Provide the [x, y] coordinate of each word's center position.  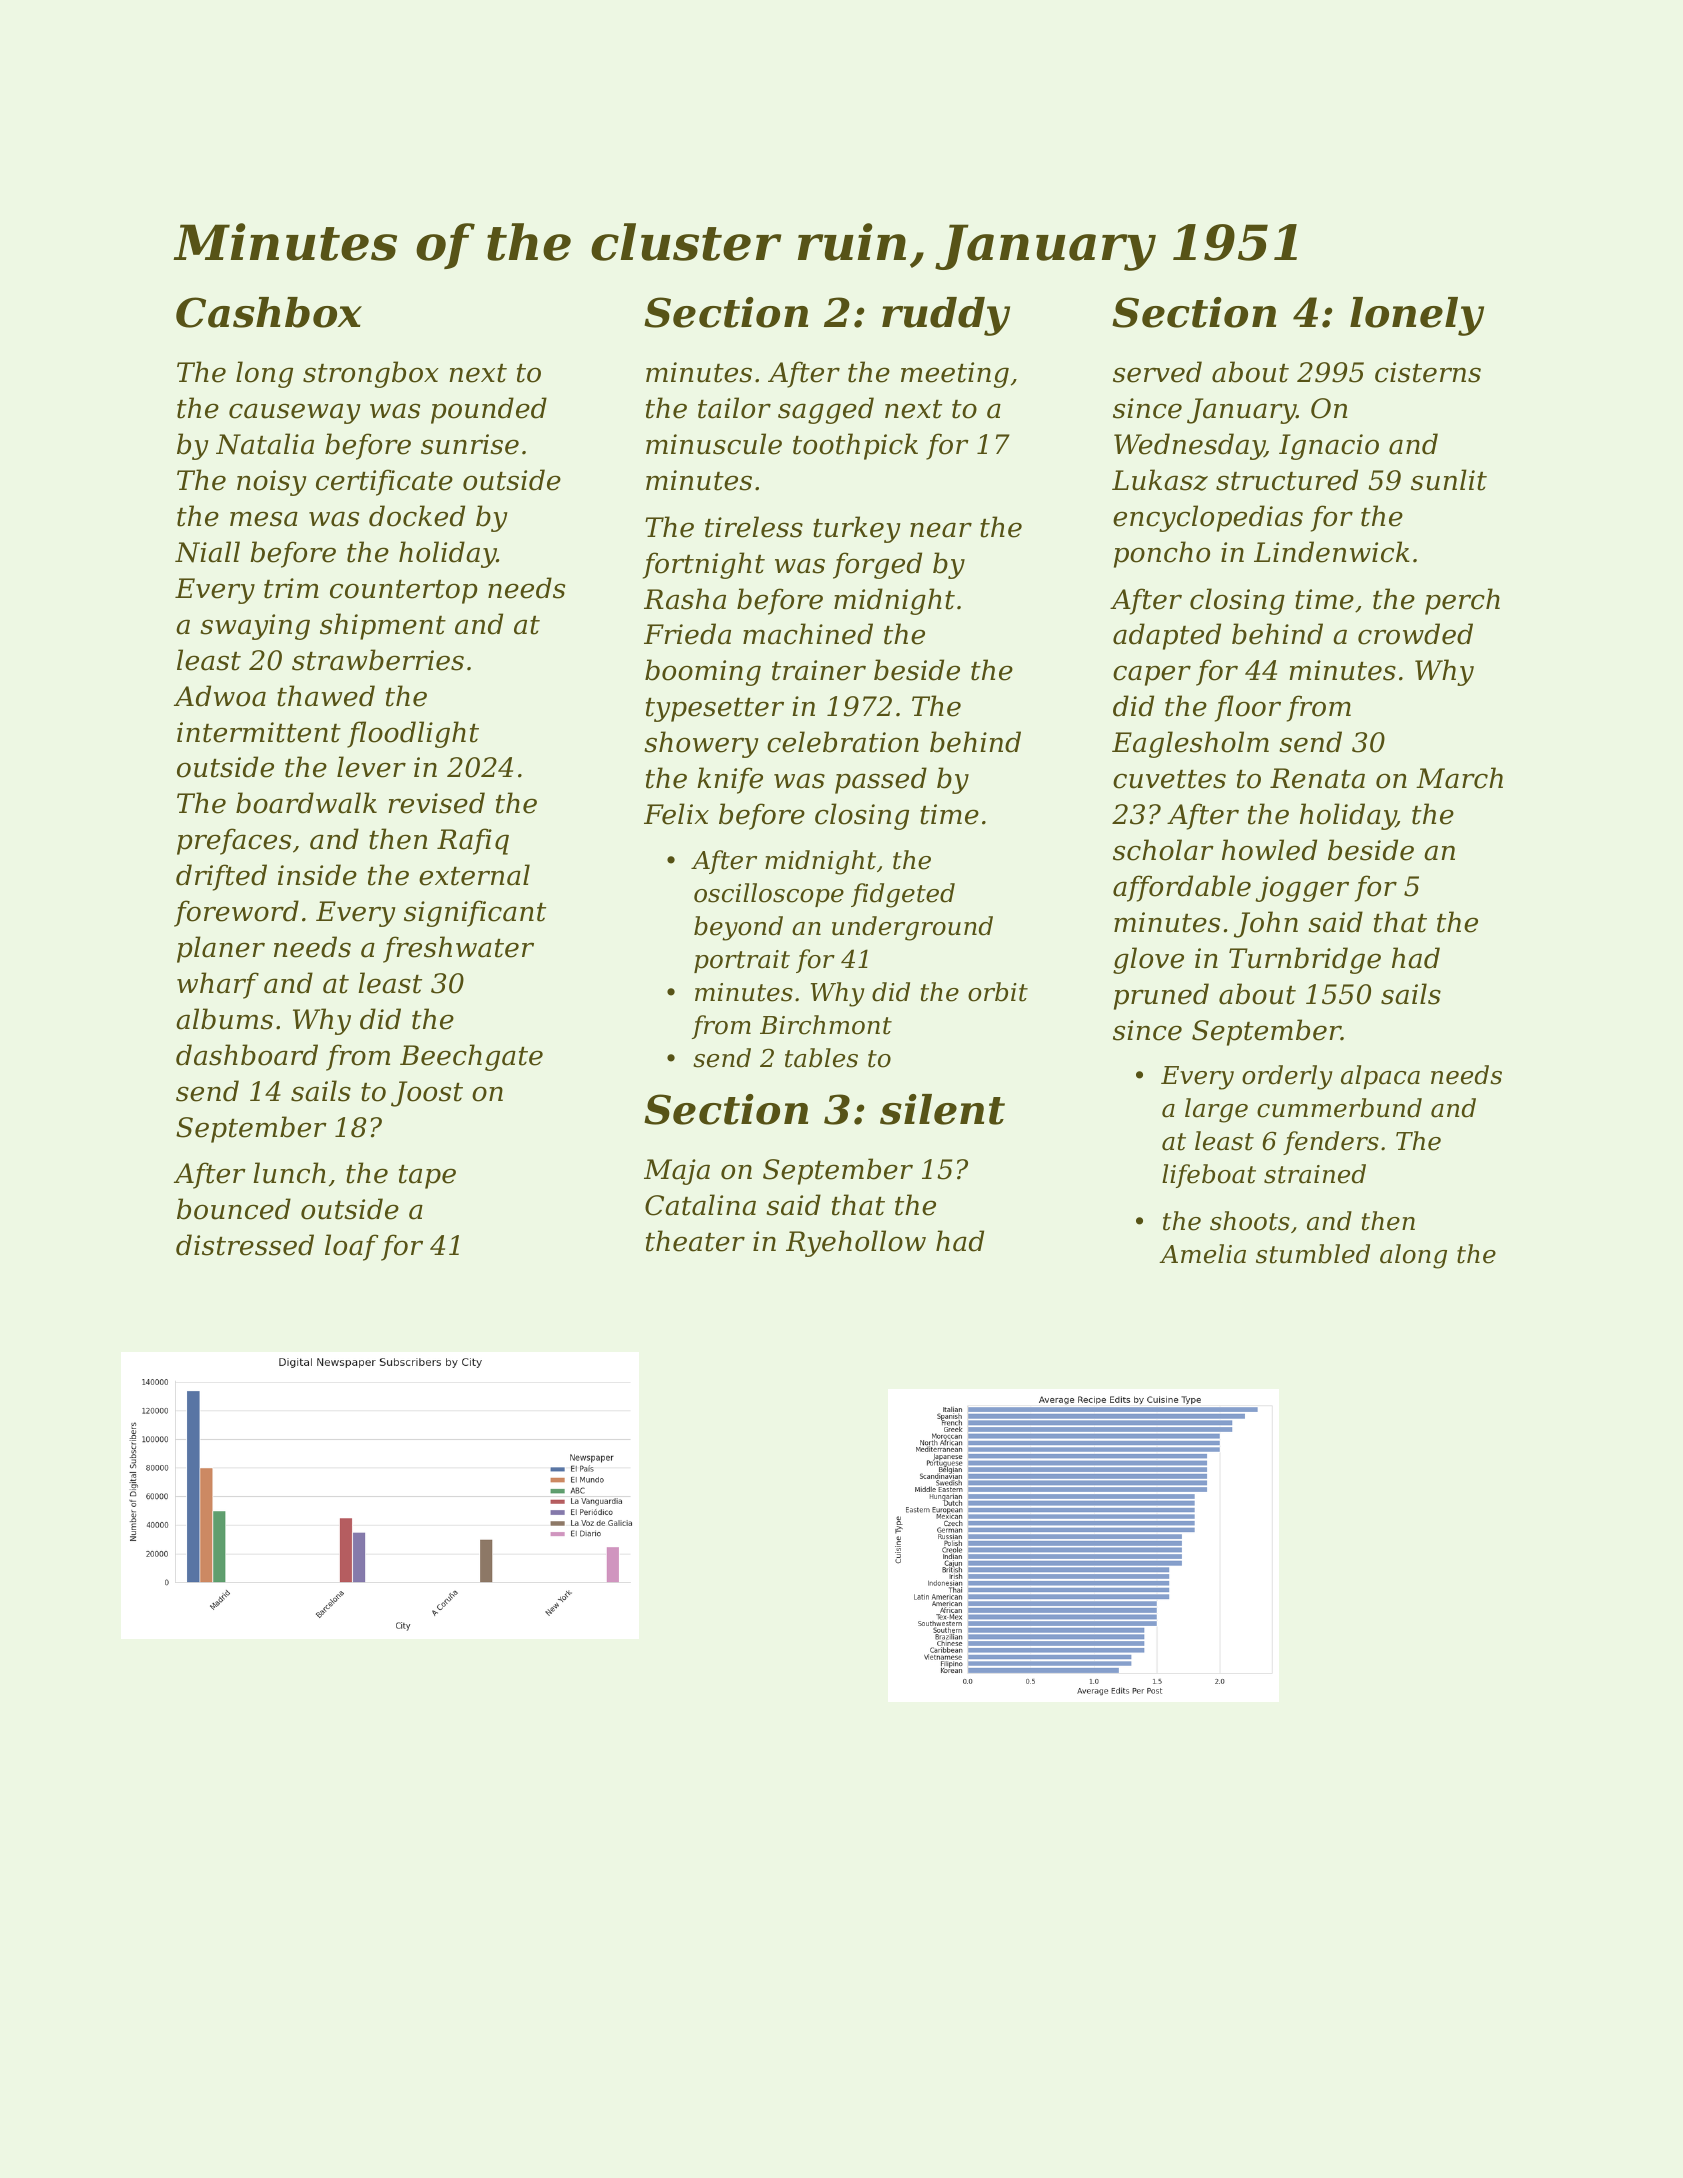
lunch [289, 1173]
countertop [403, 592]
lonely [1417, 316]
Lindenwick [1332, 552]
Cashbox [269, 312]
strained [1315, 1174]
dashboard [247, 1055]
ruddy [946, 316]
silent [942, 1109]
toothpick [855, 446]
